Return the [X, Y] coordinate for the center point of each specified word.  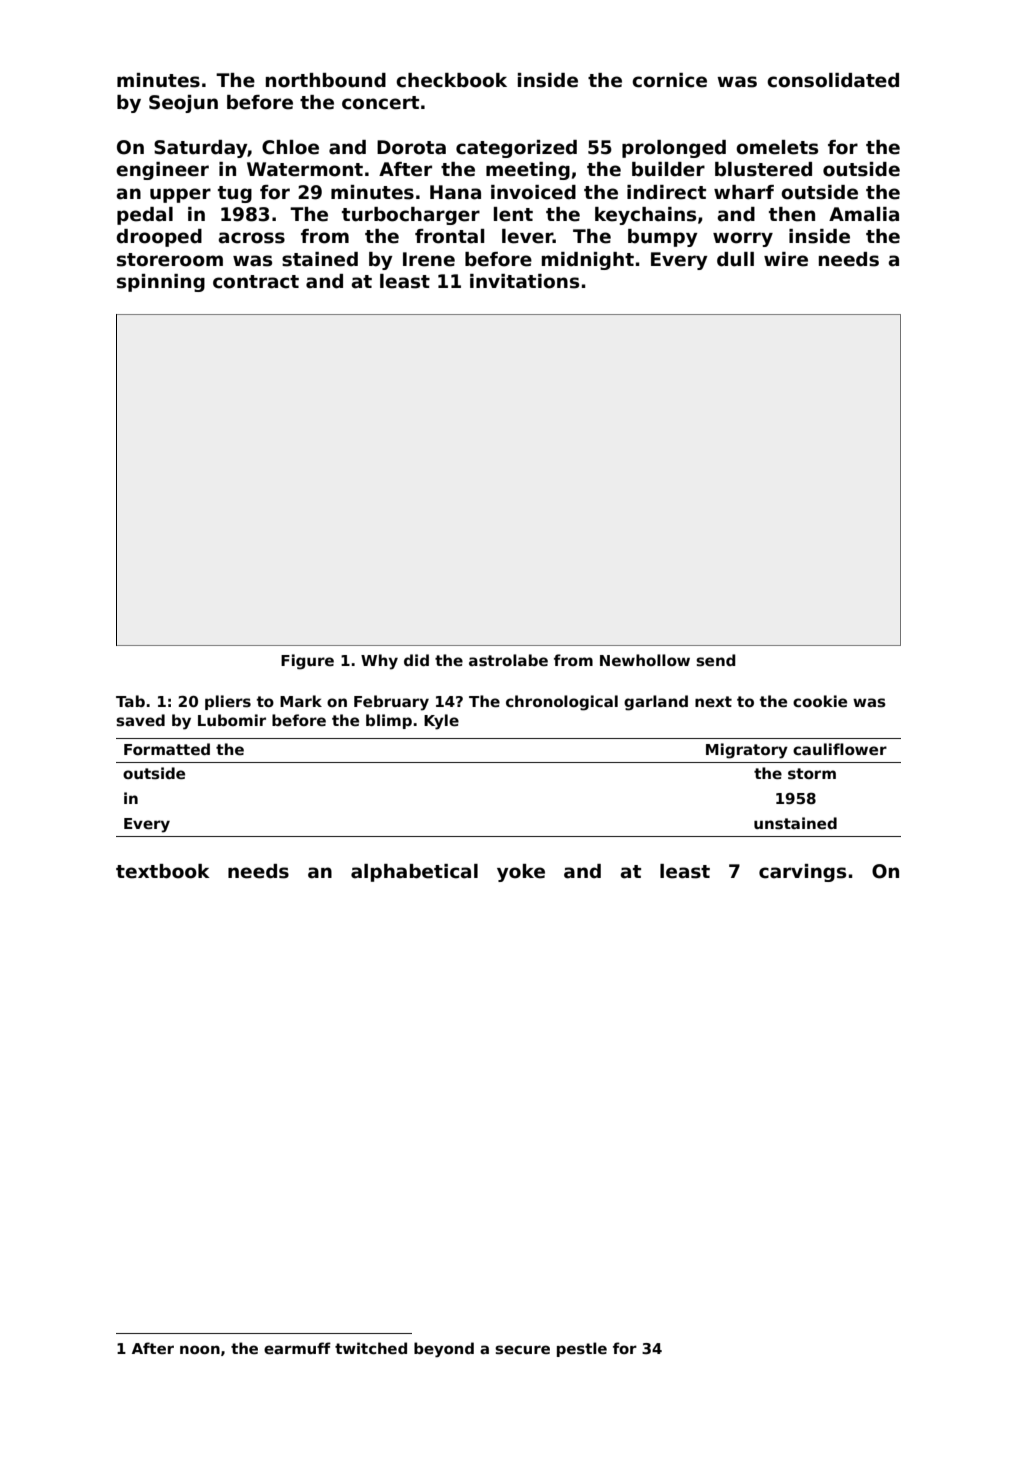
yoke [521, 873]
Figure [307, 662]
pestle [582, 1349]
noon [200, 1349]
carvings [802, 873]
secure [522, 1349]
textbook [163, 871]
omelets [777, 147]
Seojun [183, 104]
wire [786, 259]
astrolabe [508, 660]
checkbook [451, 80]
